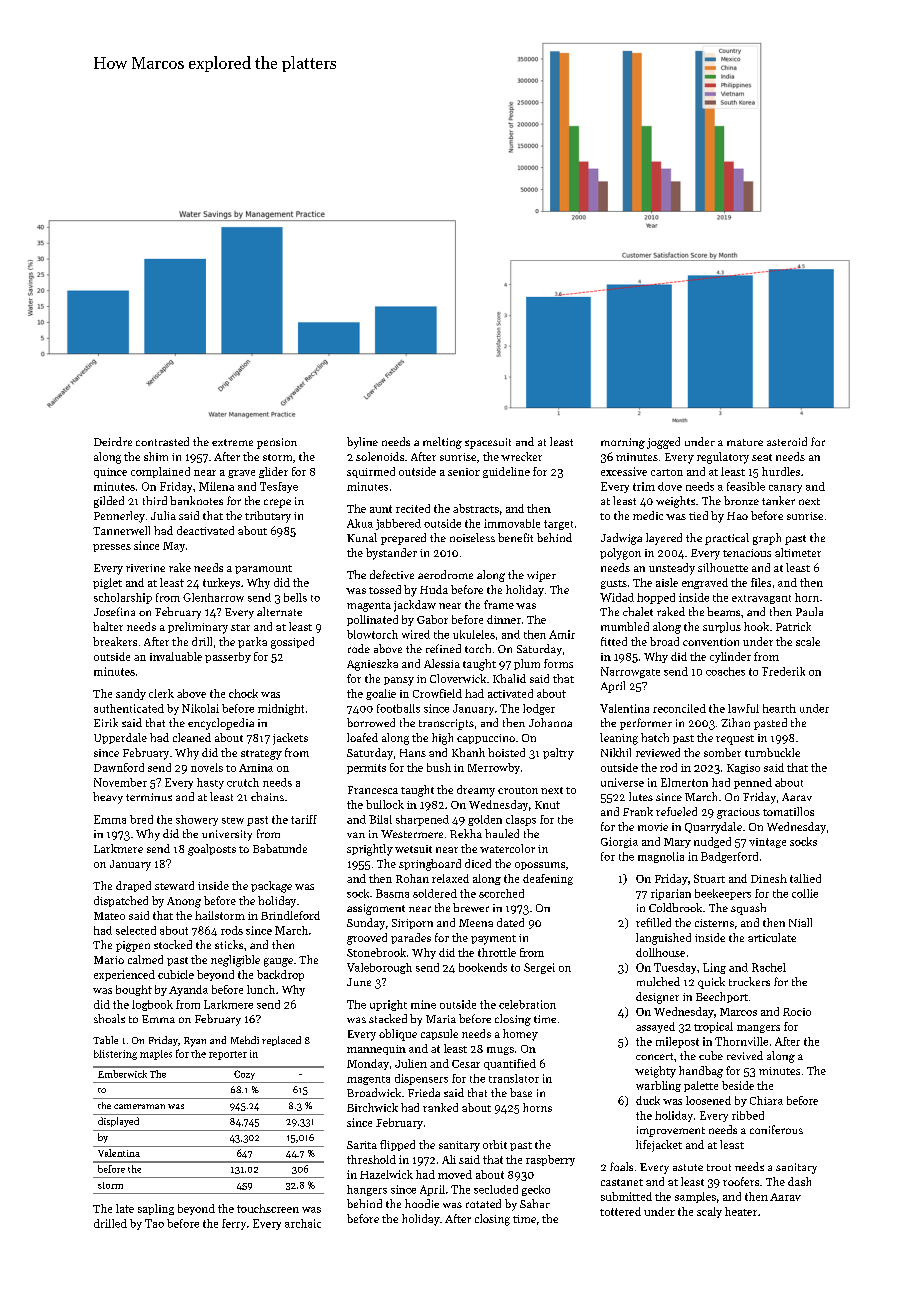 This screenshot has width=924, height=1308. What do you see at coordinates (446, 724) in the screenshot?
I see `transcripts` at bounding box center [446, 724].
